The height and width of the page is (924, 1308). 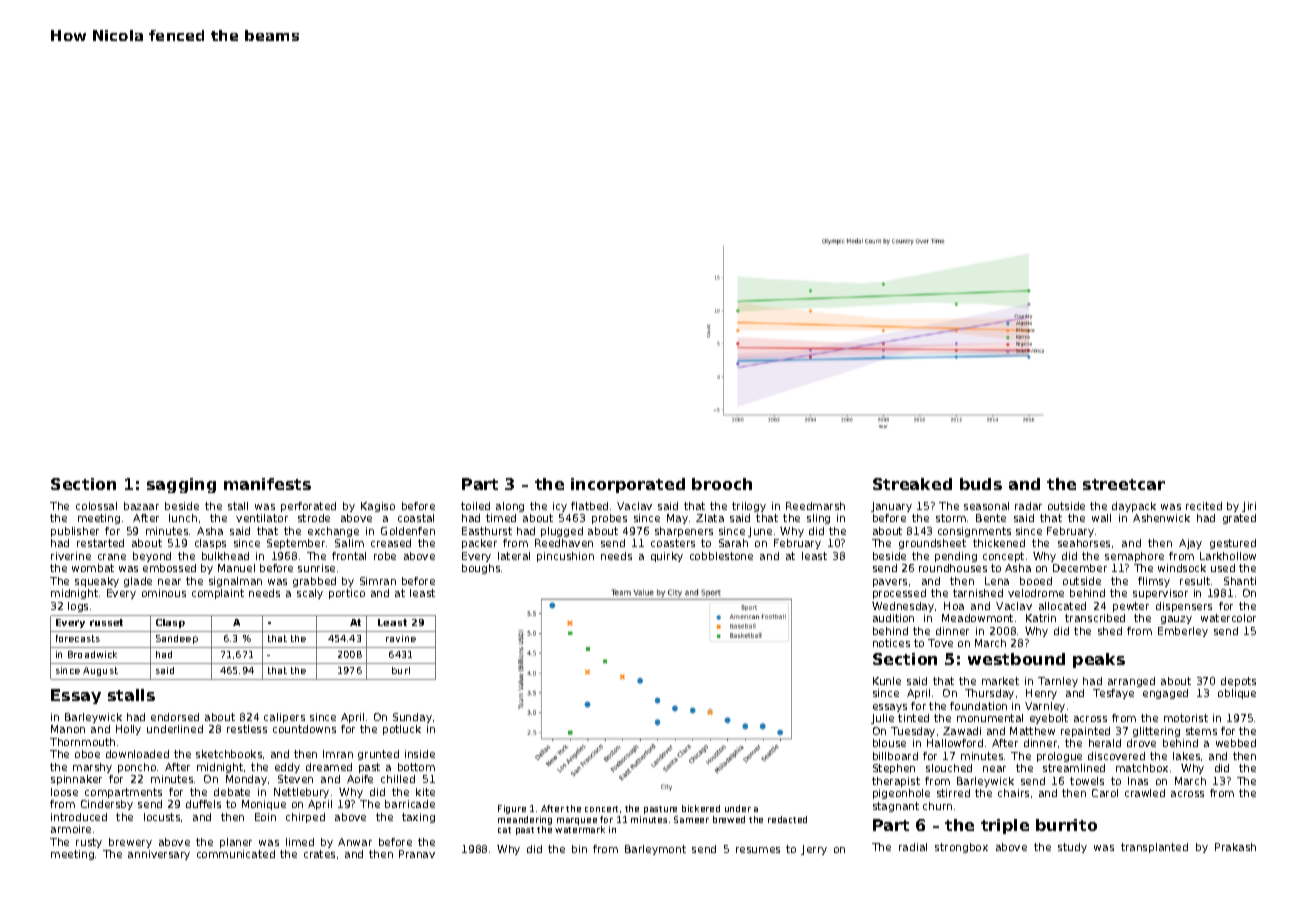 I want to click on streetcar, so click(x=1124, y=484).
